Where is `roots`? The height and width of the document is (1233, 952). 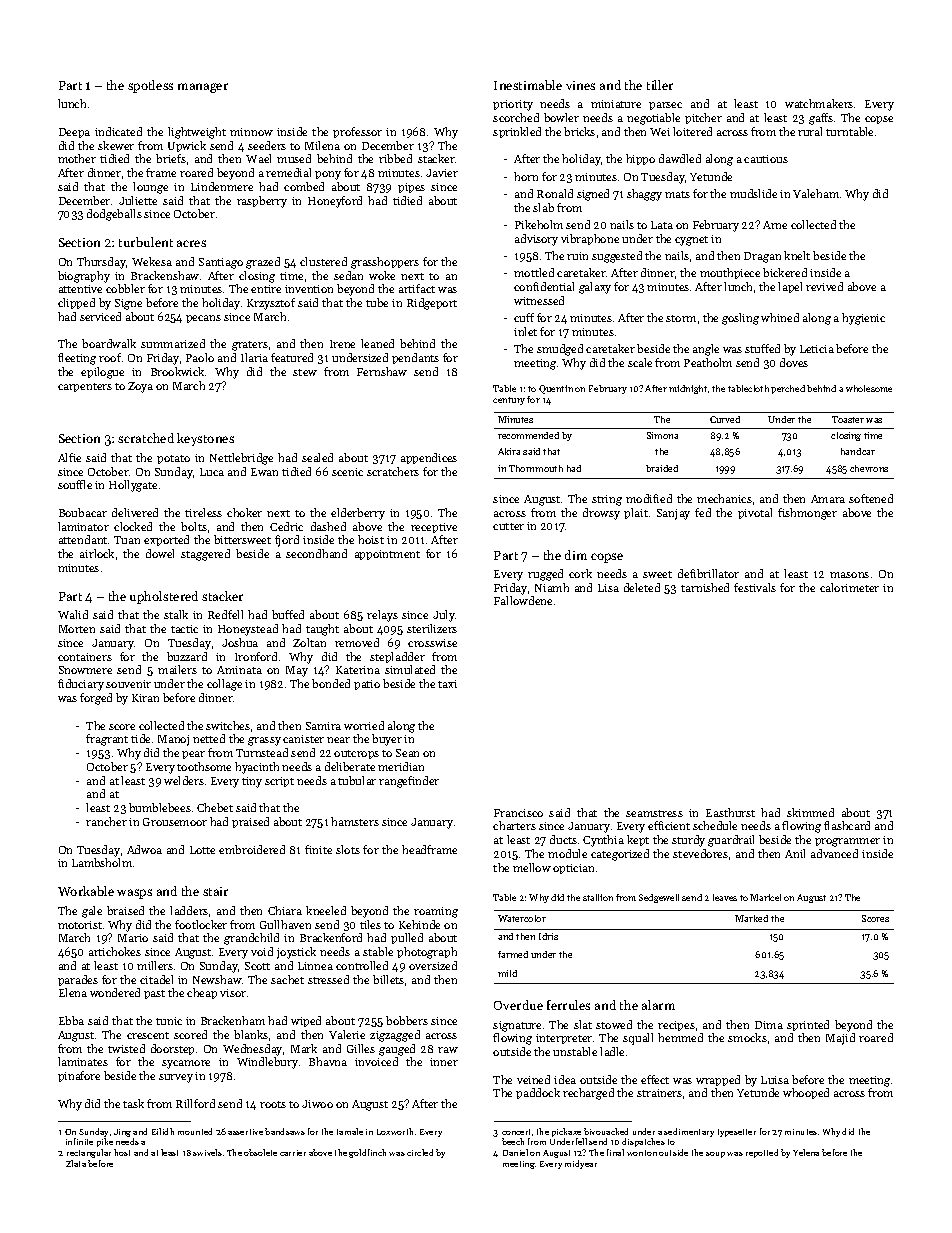 roots is located at coordinates (273, 1104).
